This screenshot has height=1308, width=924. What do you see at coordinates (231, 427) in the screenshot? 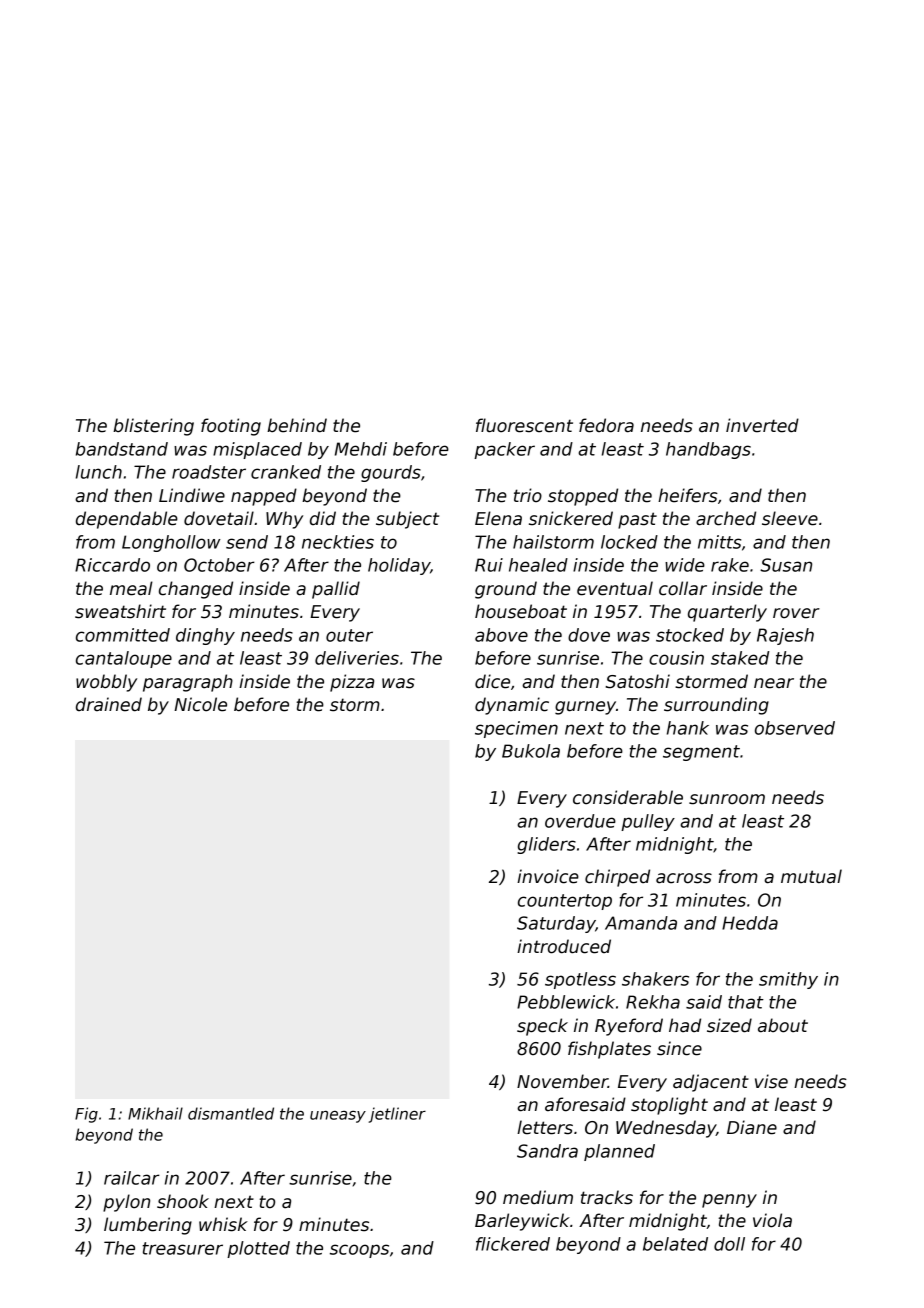
I see `footing` at bounding box center [231, 427].
